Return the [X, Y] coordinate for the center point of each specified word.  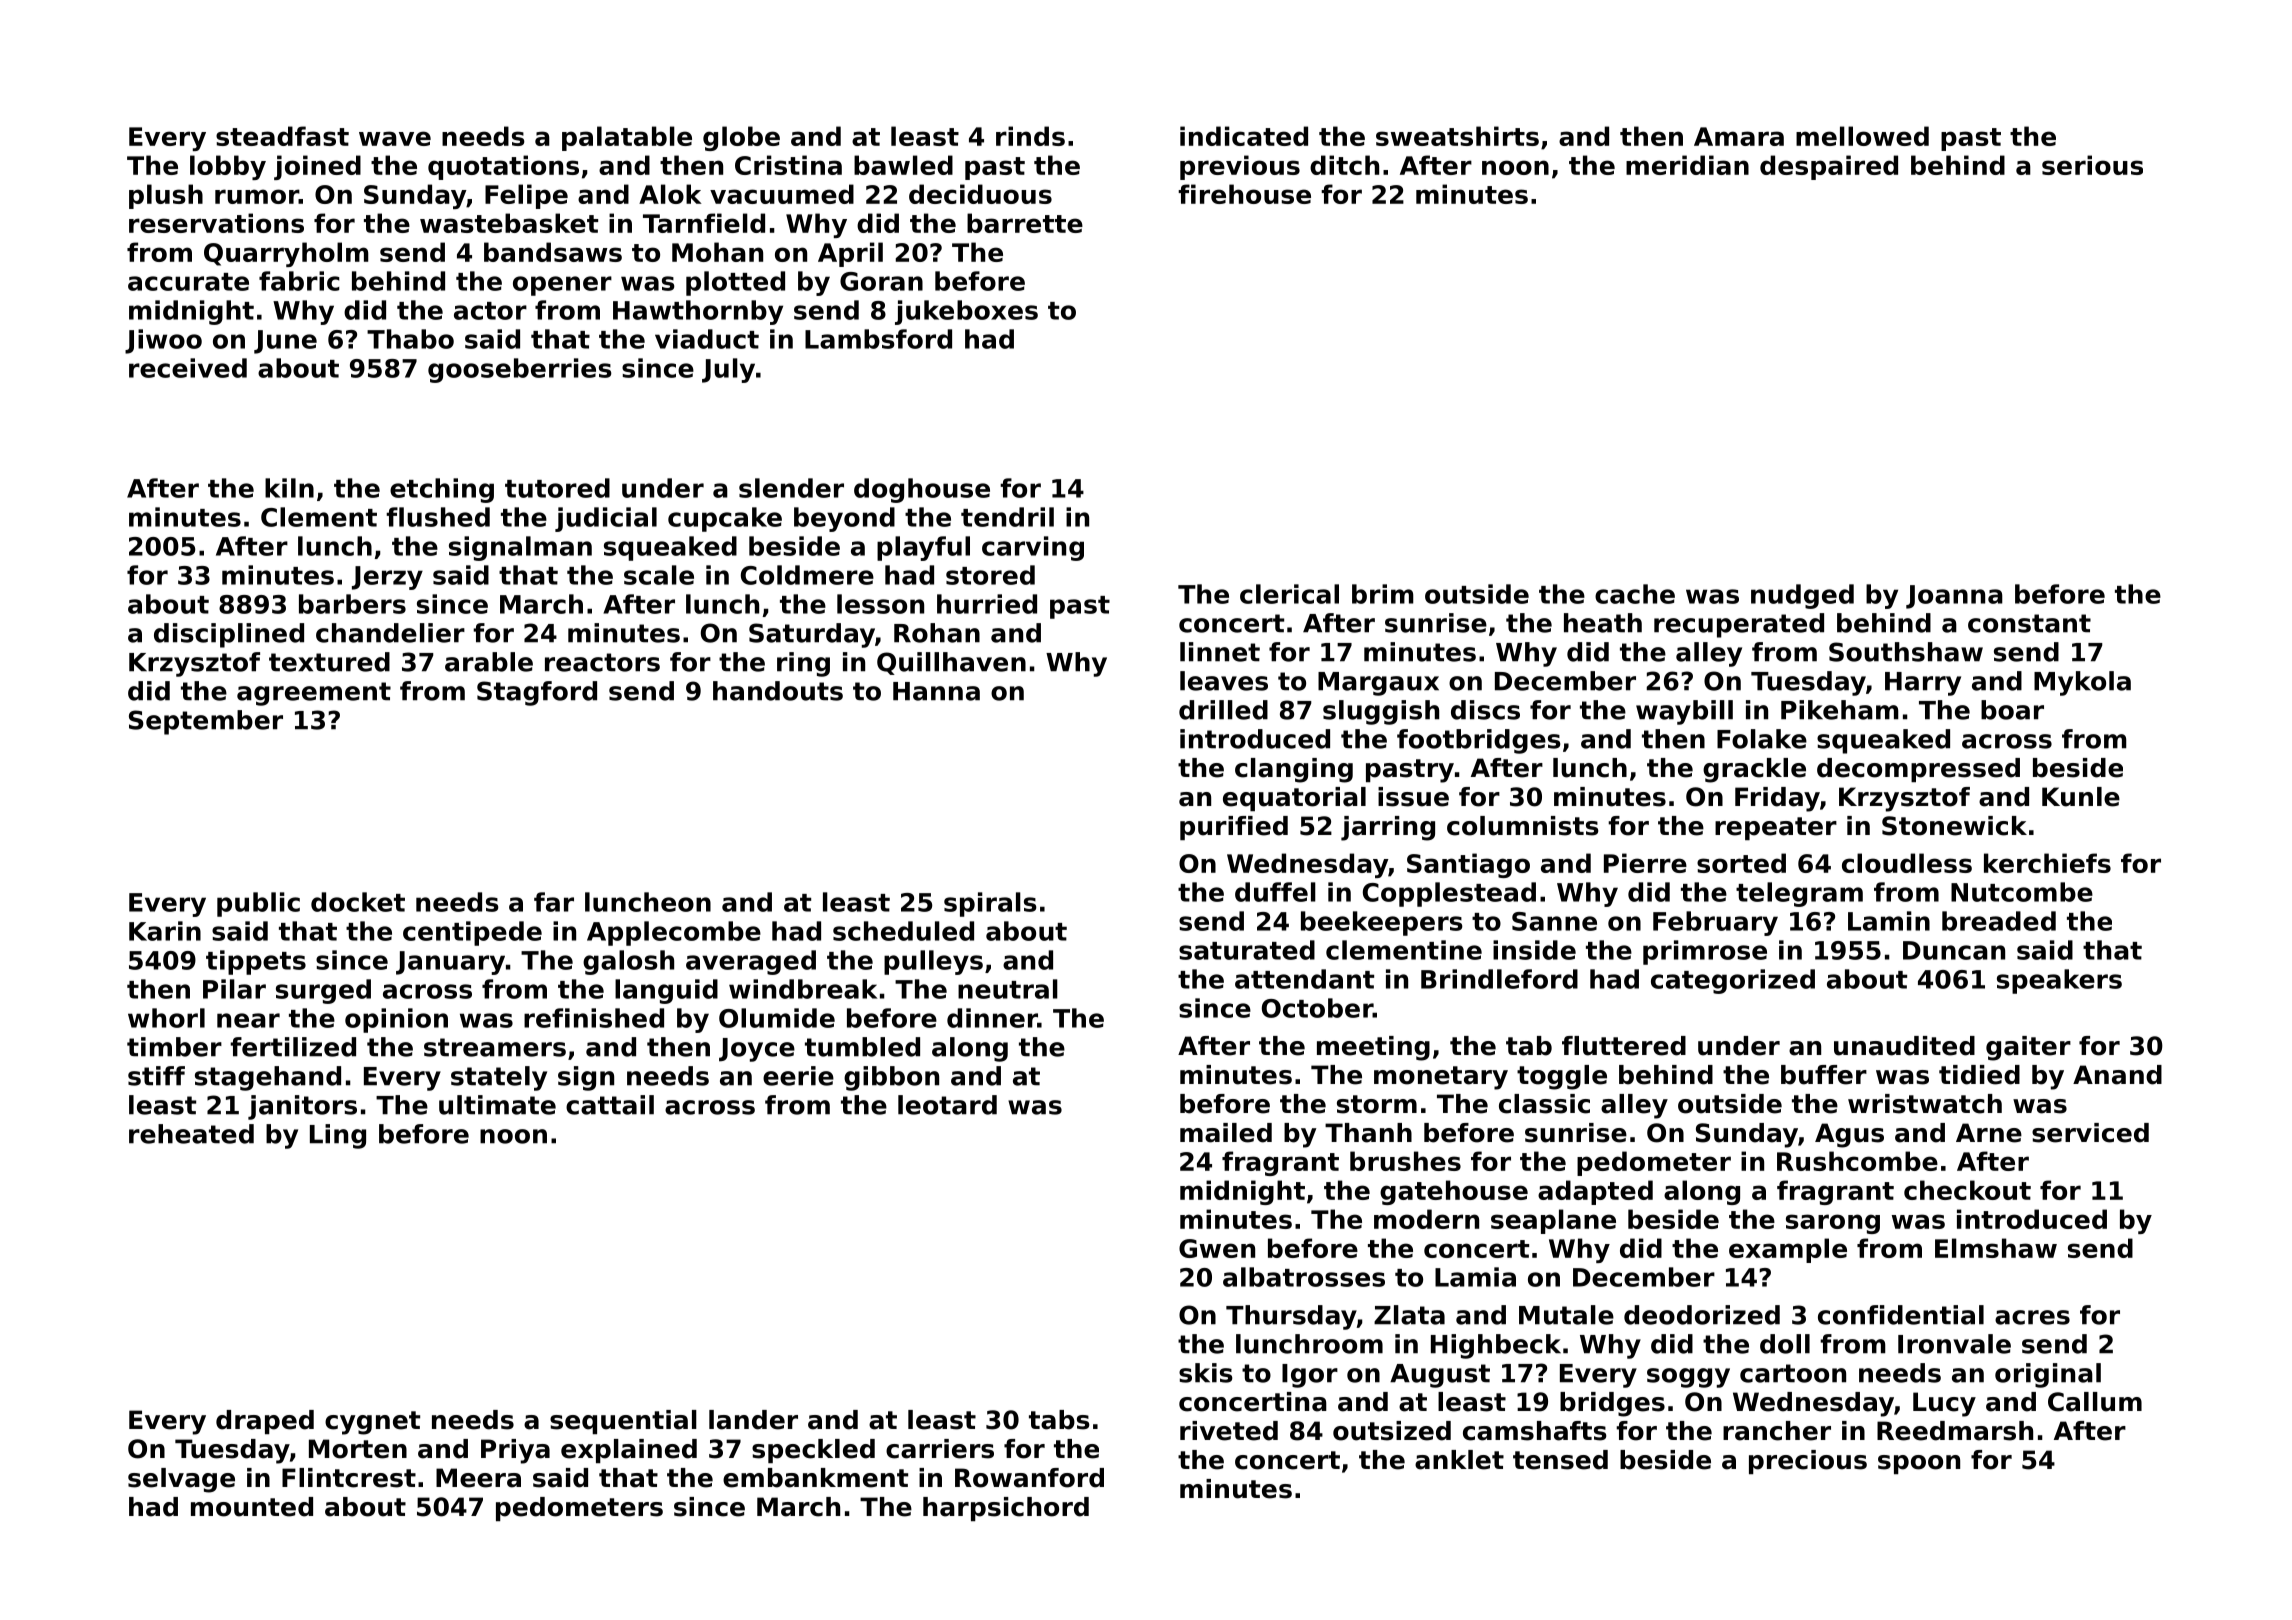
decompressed [1918, 770]
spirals [990, 904]
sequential [623, 1422]
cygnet [372, 1423]
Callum [2095, 1402]
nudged [1802, 596]
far [554, 902]
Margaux [1378, 684]
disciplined [229, 635]
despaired [1829, 167]
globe [741, 138]
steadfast [282, 136]
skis [1206, 1373]
